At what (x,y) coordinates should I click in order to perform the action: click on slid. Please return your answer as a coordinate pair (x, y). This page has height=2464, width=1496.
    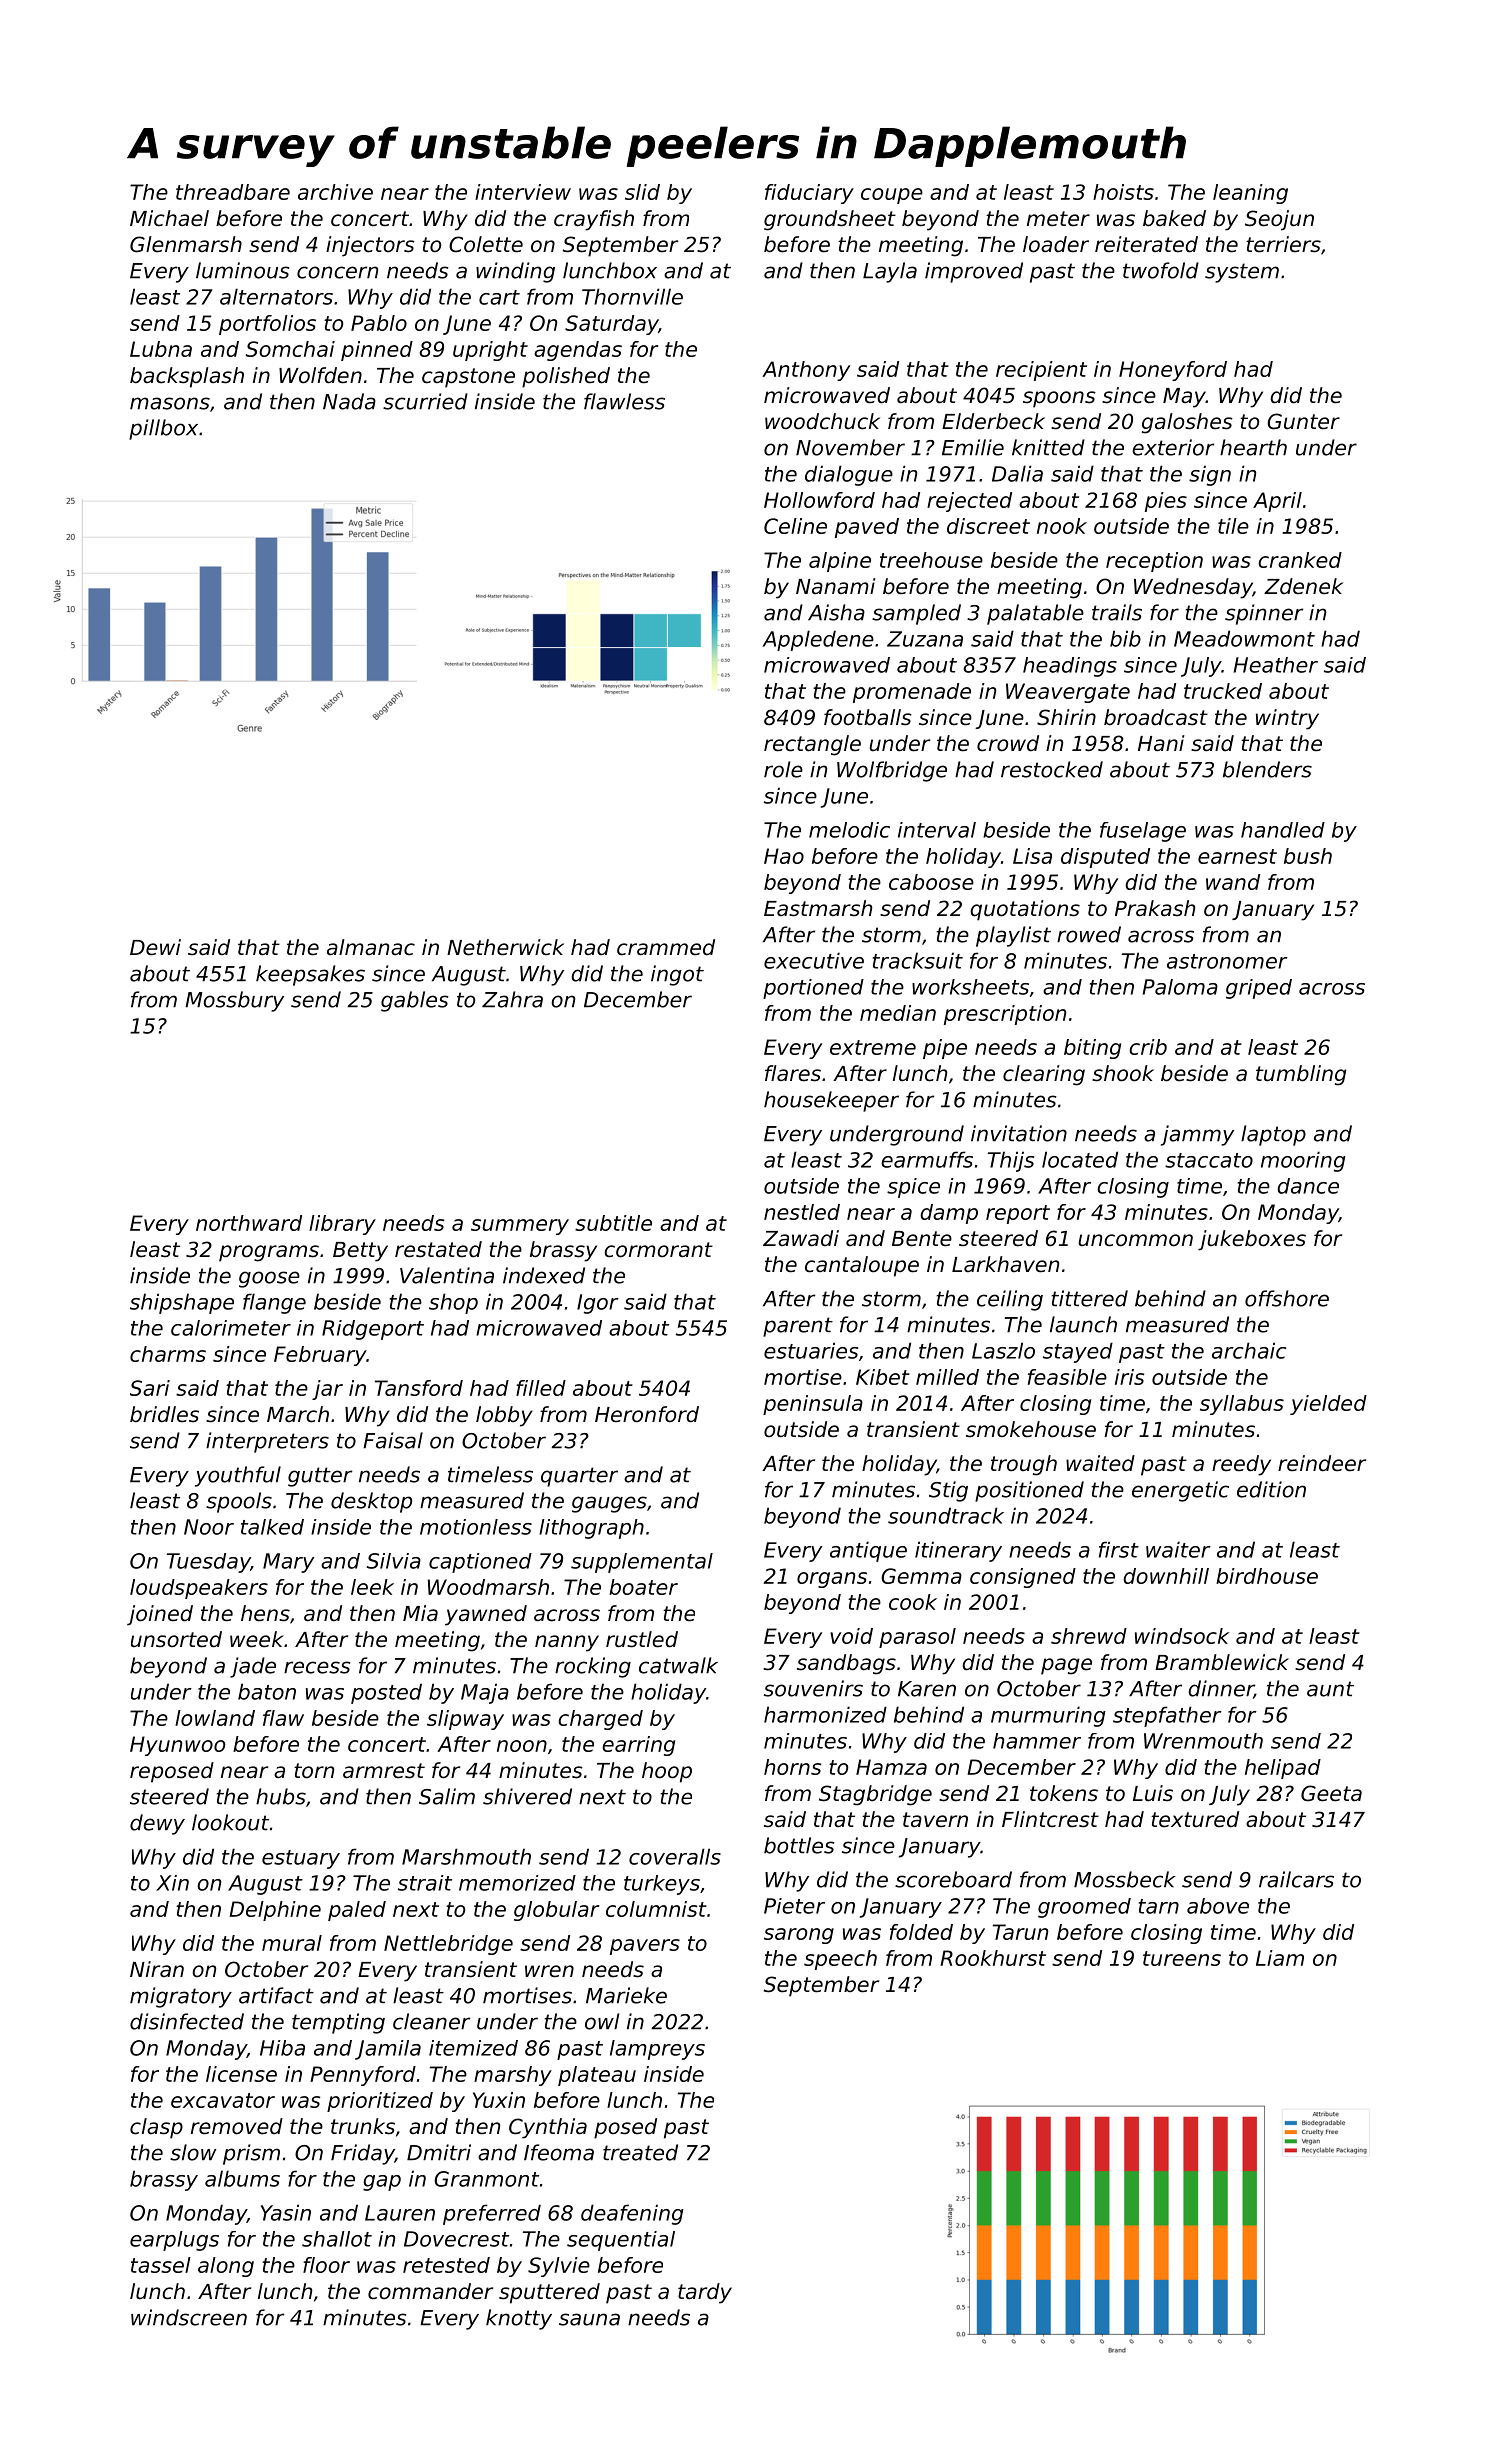
    Looking at the image, I should click on (642, 192).
